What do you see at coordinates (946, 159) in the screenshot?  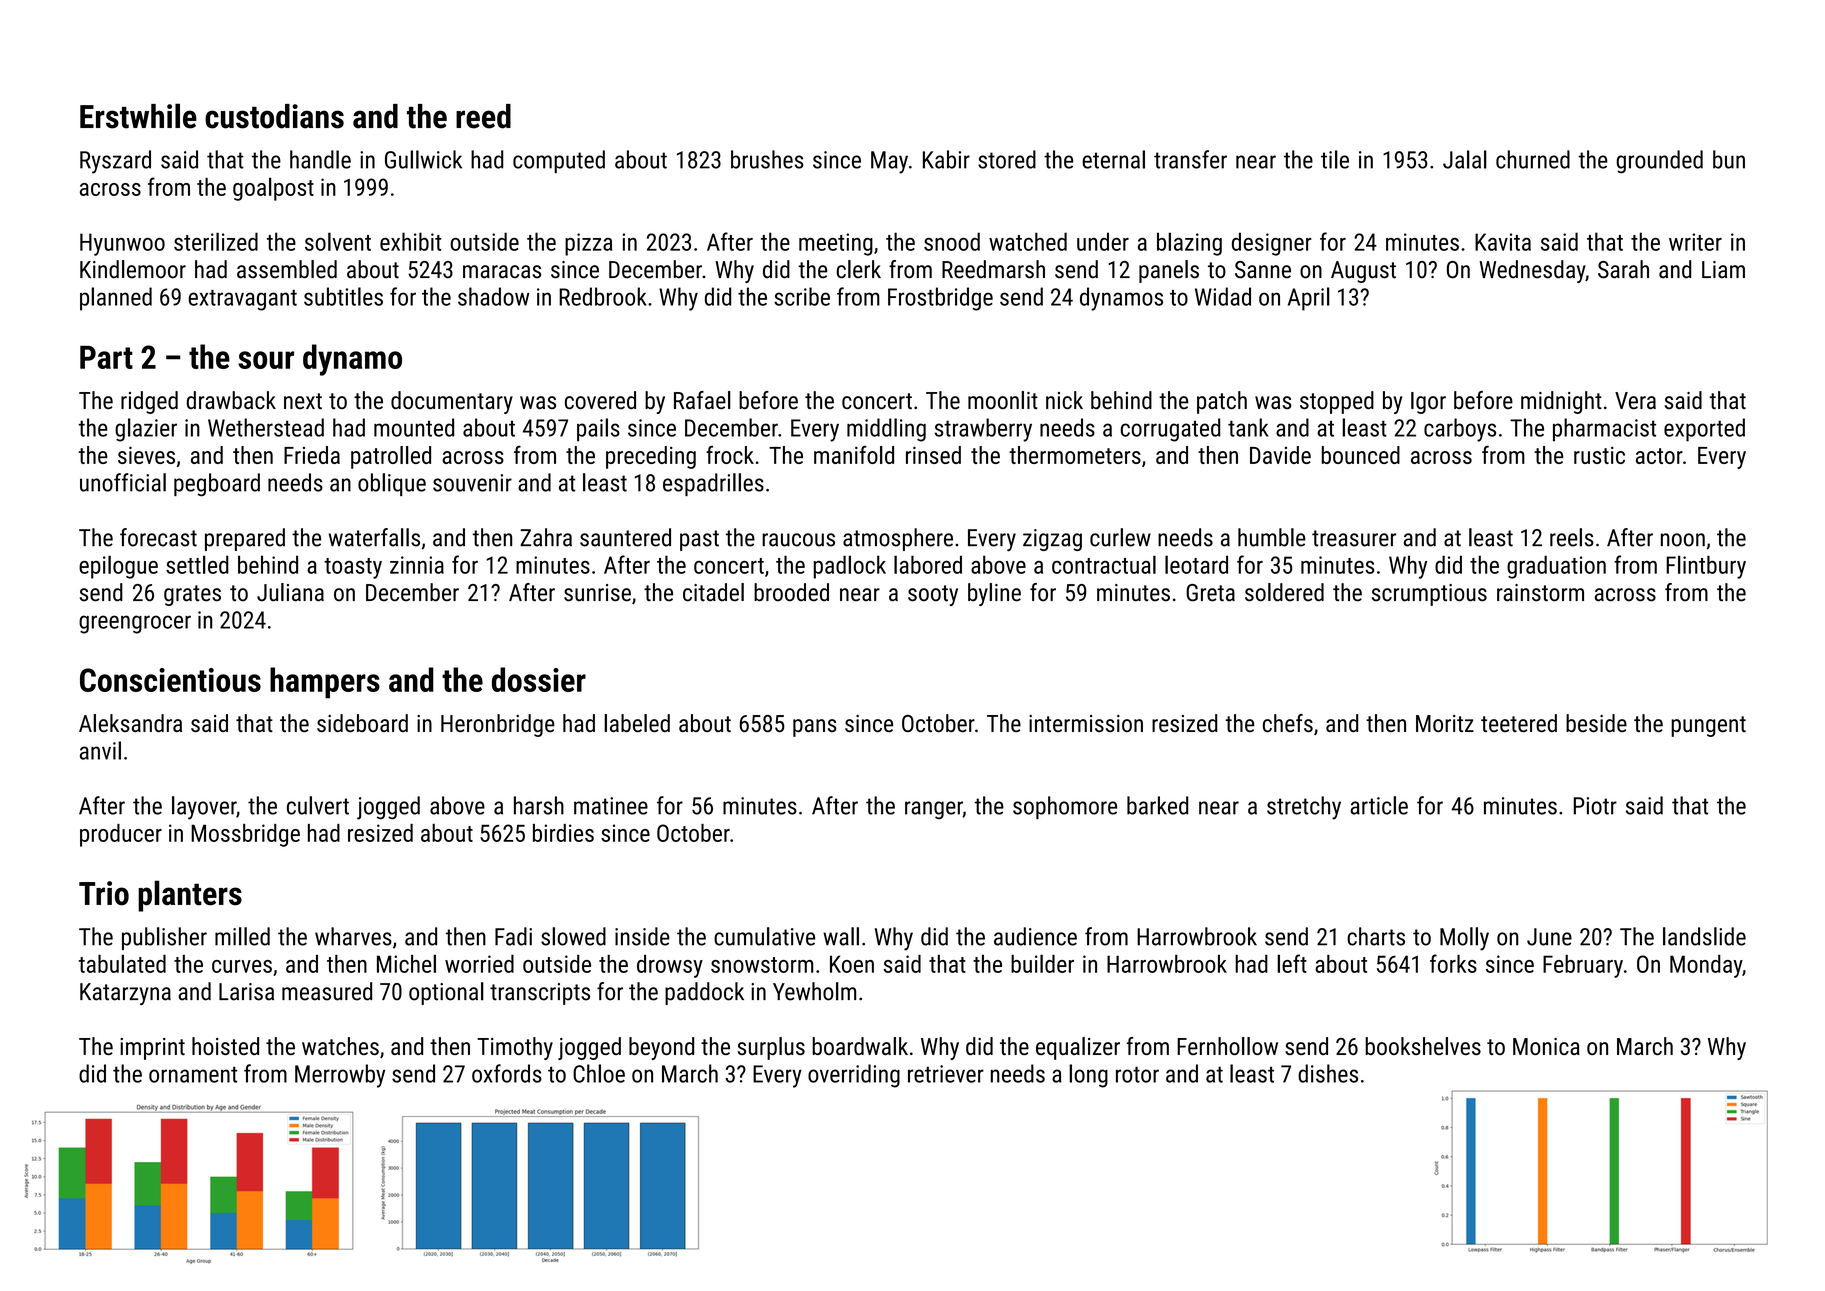 I see `Kabir` at bounding box center [946, 159].
